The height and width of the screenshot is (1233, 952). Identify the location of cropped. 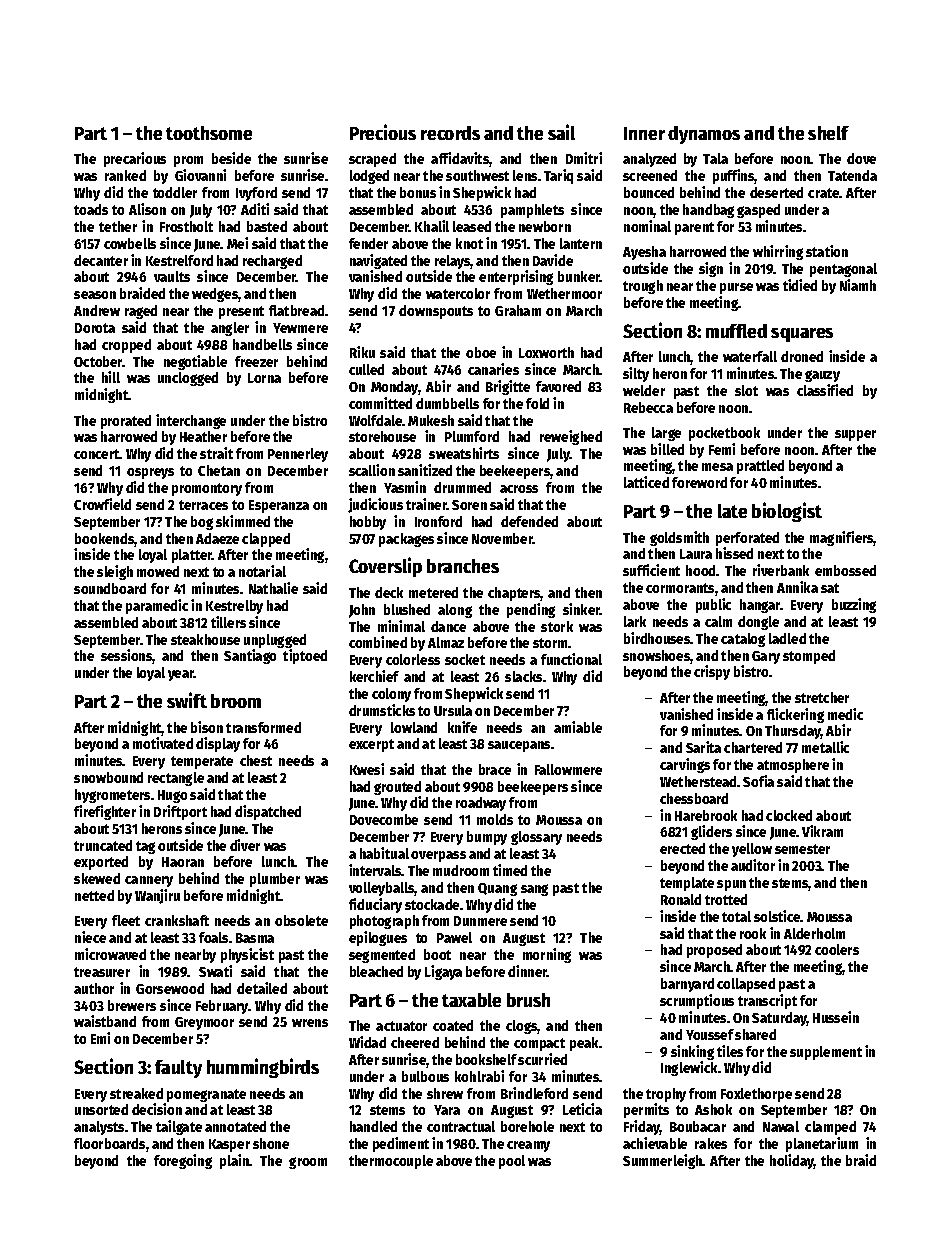
(126, 346).
